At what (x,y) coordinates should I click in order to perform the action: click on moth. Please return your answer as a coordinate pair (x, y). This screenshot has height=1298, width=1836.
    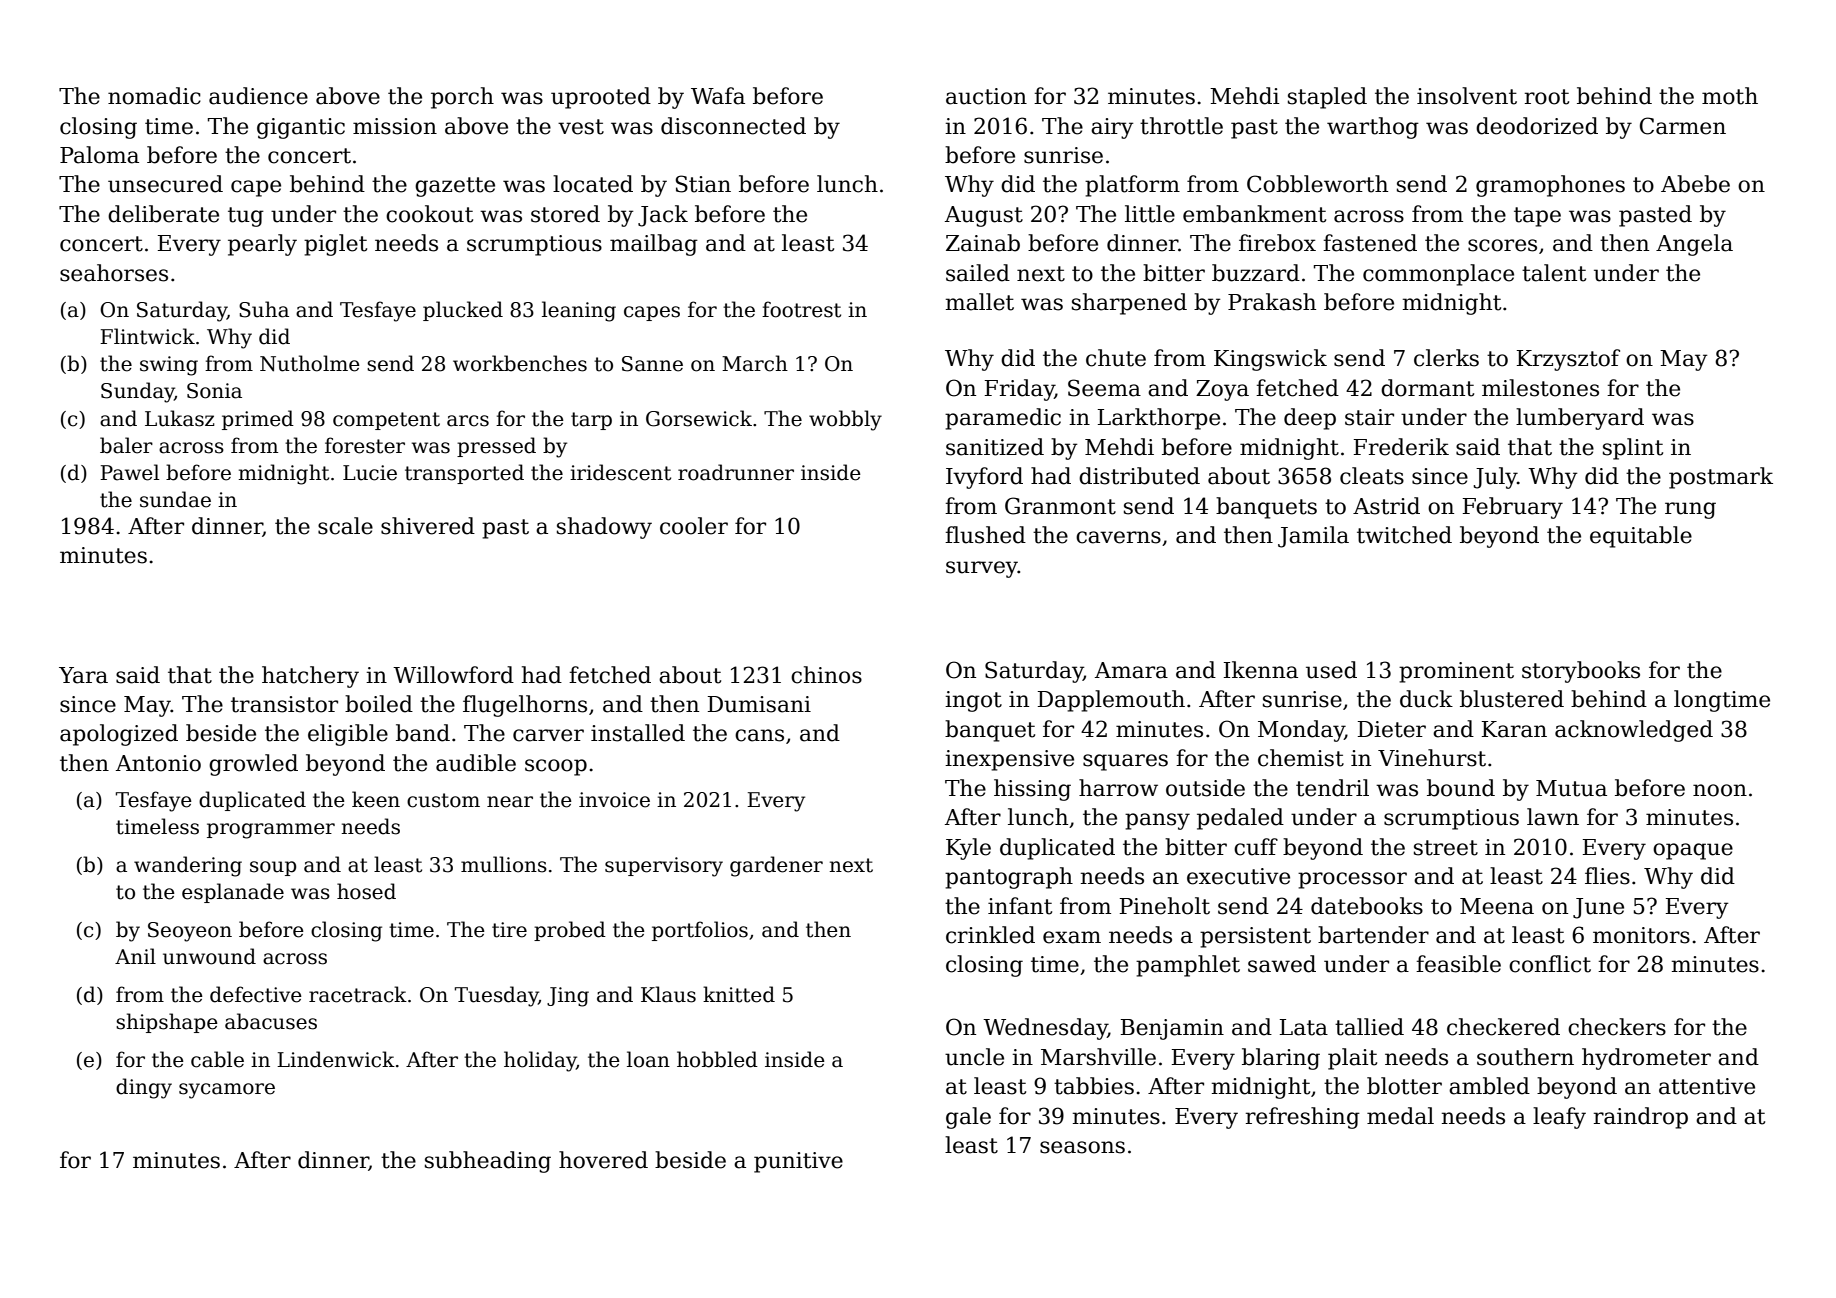
    Looking at the image, I should click on (1730, 96).
